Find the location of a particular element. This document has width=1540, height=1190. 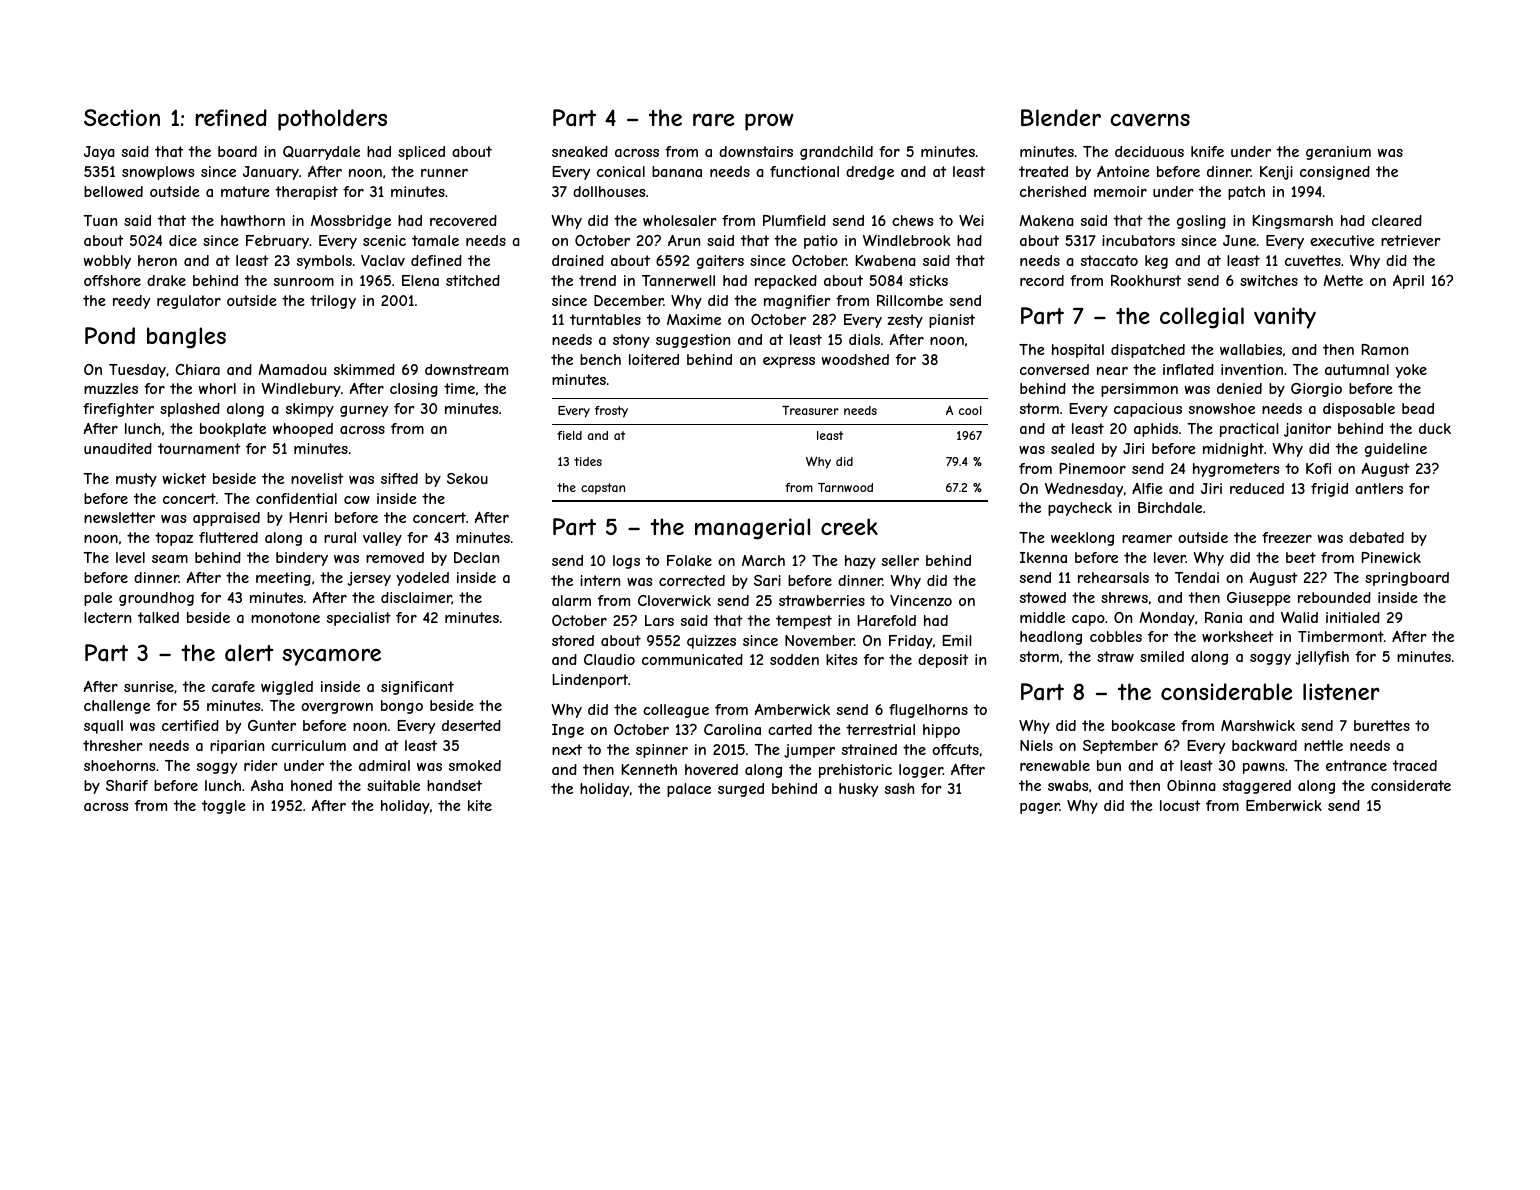

capstan is located at coordinates (603, 489).
